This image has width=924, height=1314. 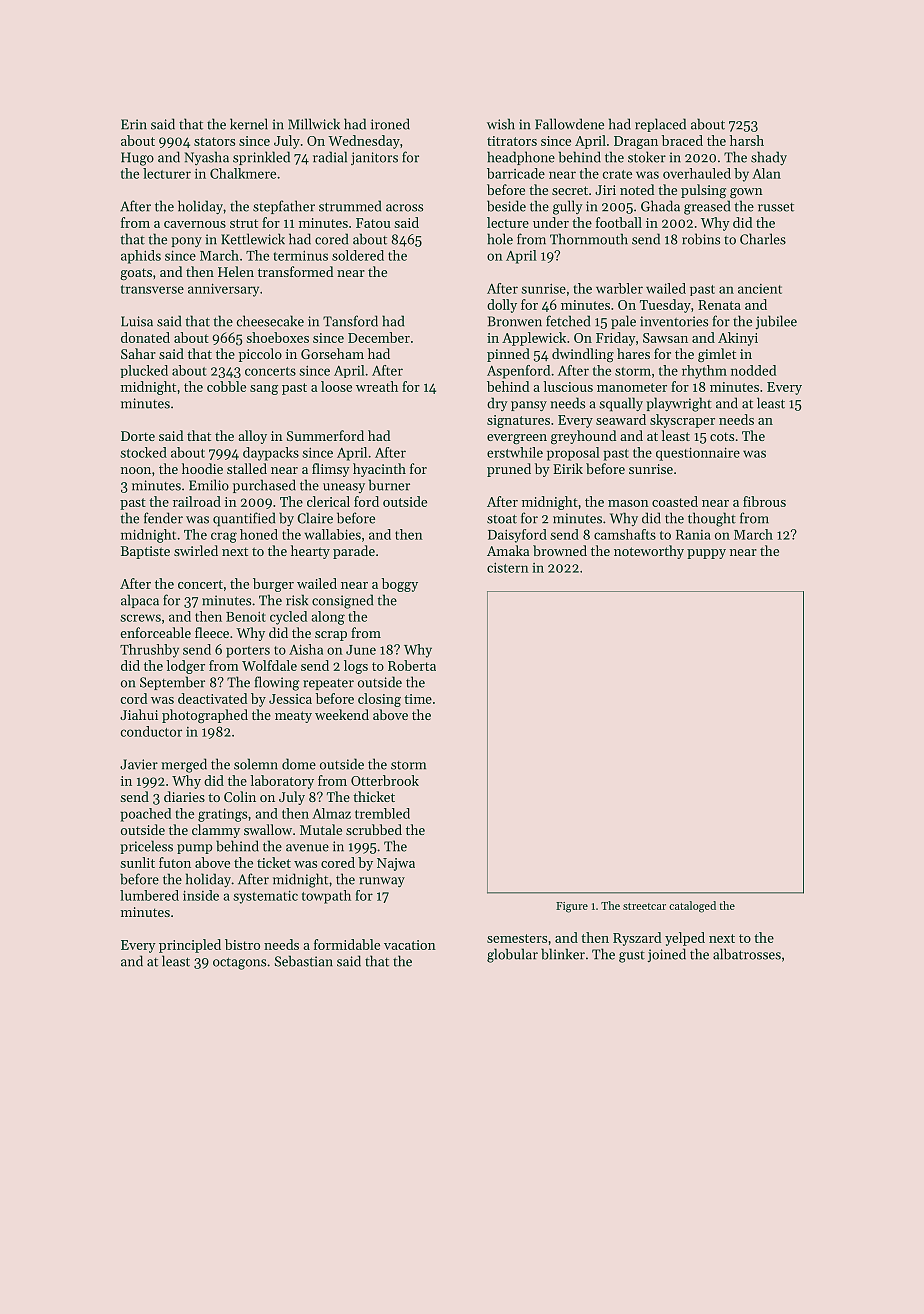 What do you see at coordinates (239, 963) in the image?
I see `octagons` at bounding box center [239, 963].
